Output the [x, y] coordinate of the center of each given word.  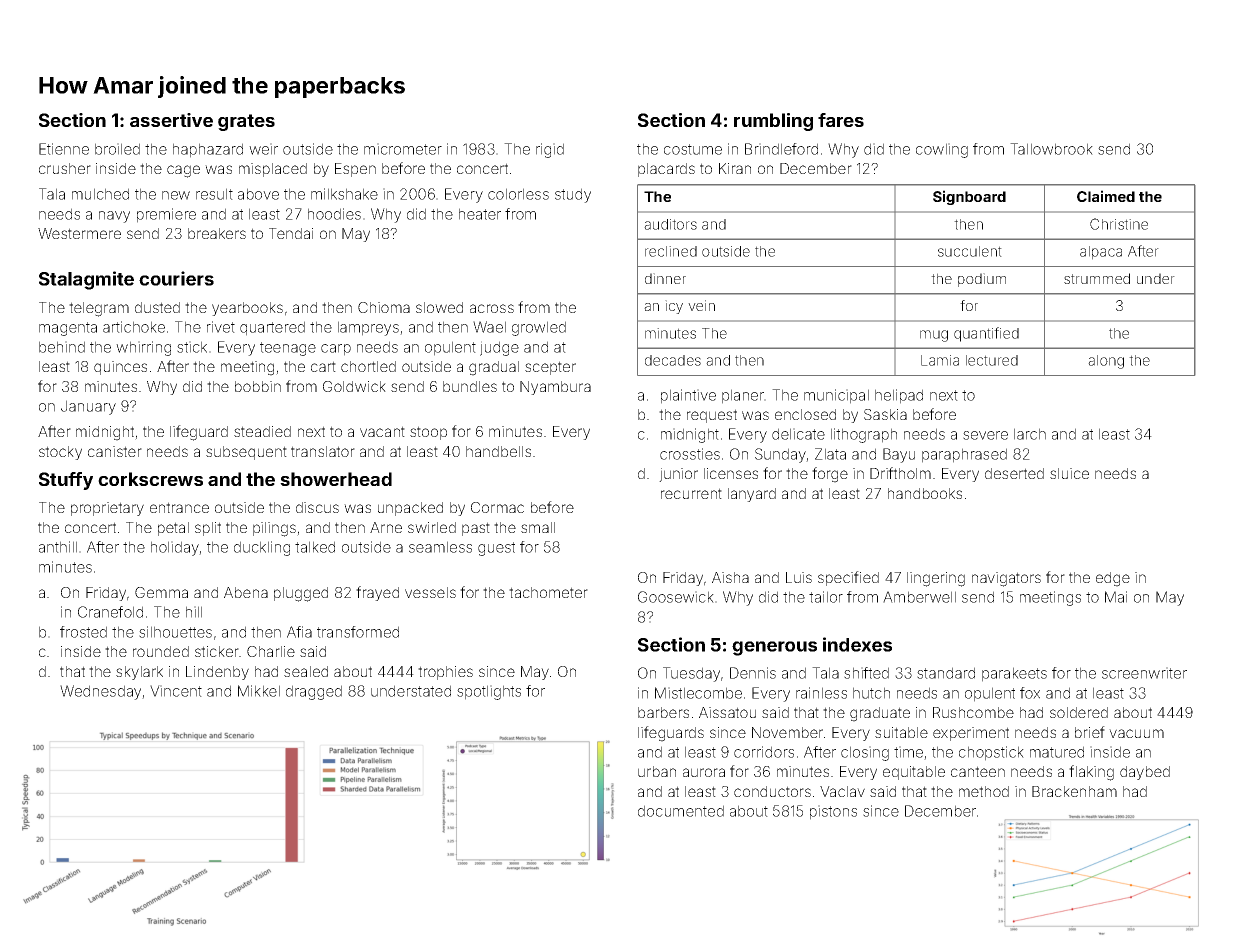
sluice [1069, 473]
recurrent [691, 493]
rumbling [773, 122]
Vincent [176, 691]
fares [841, 120]
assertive [171, 120]
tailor [826, 597]
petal [173, 529]
